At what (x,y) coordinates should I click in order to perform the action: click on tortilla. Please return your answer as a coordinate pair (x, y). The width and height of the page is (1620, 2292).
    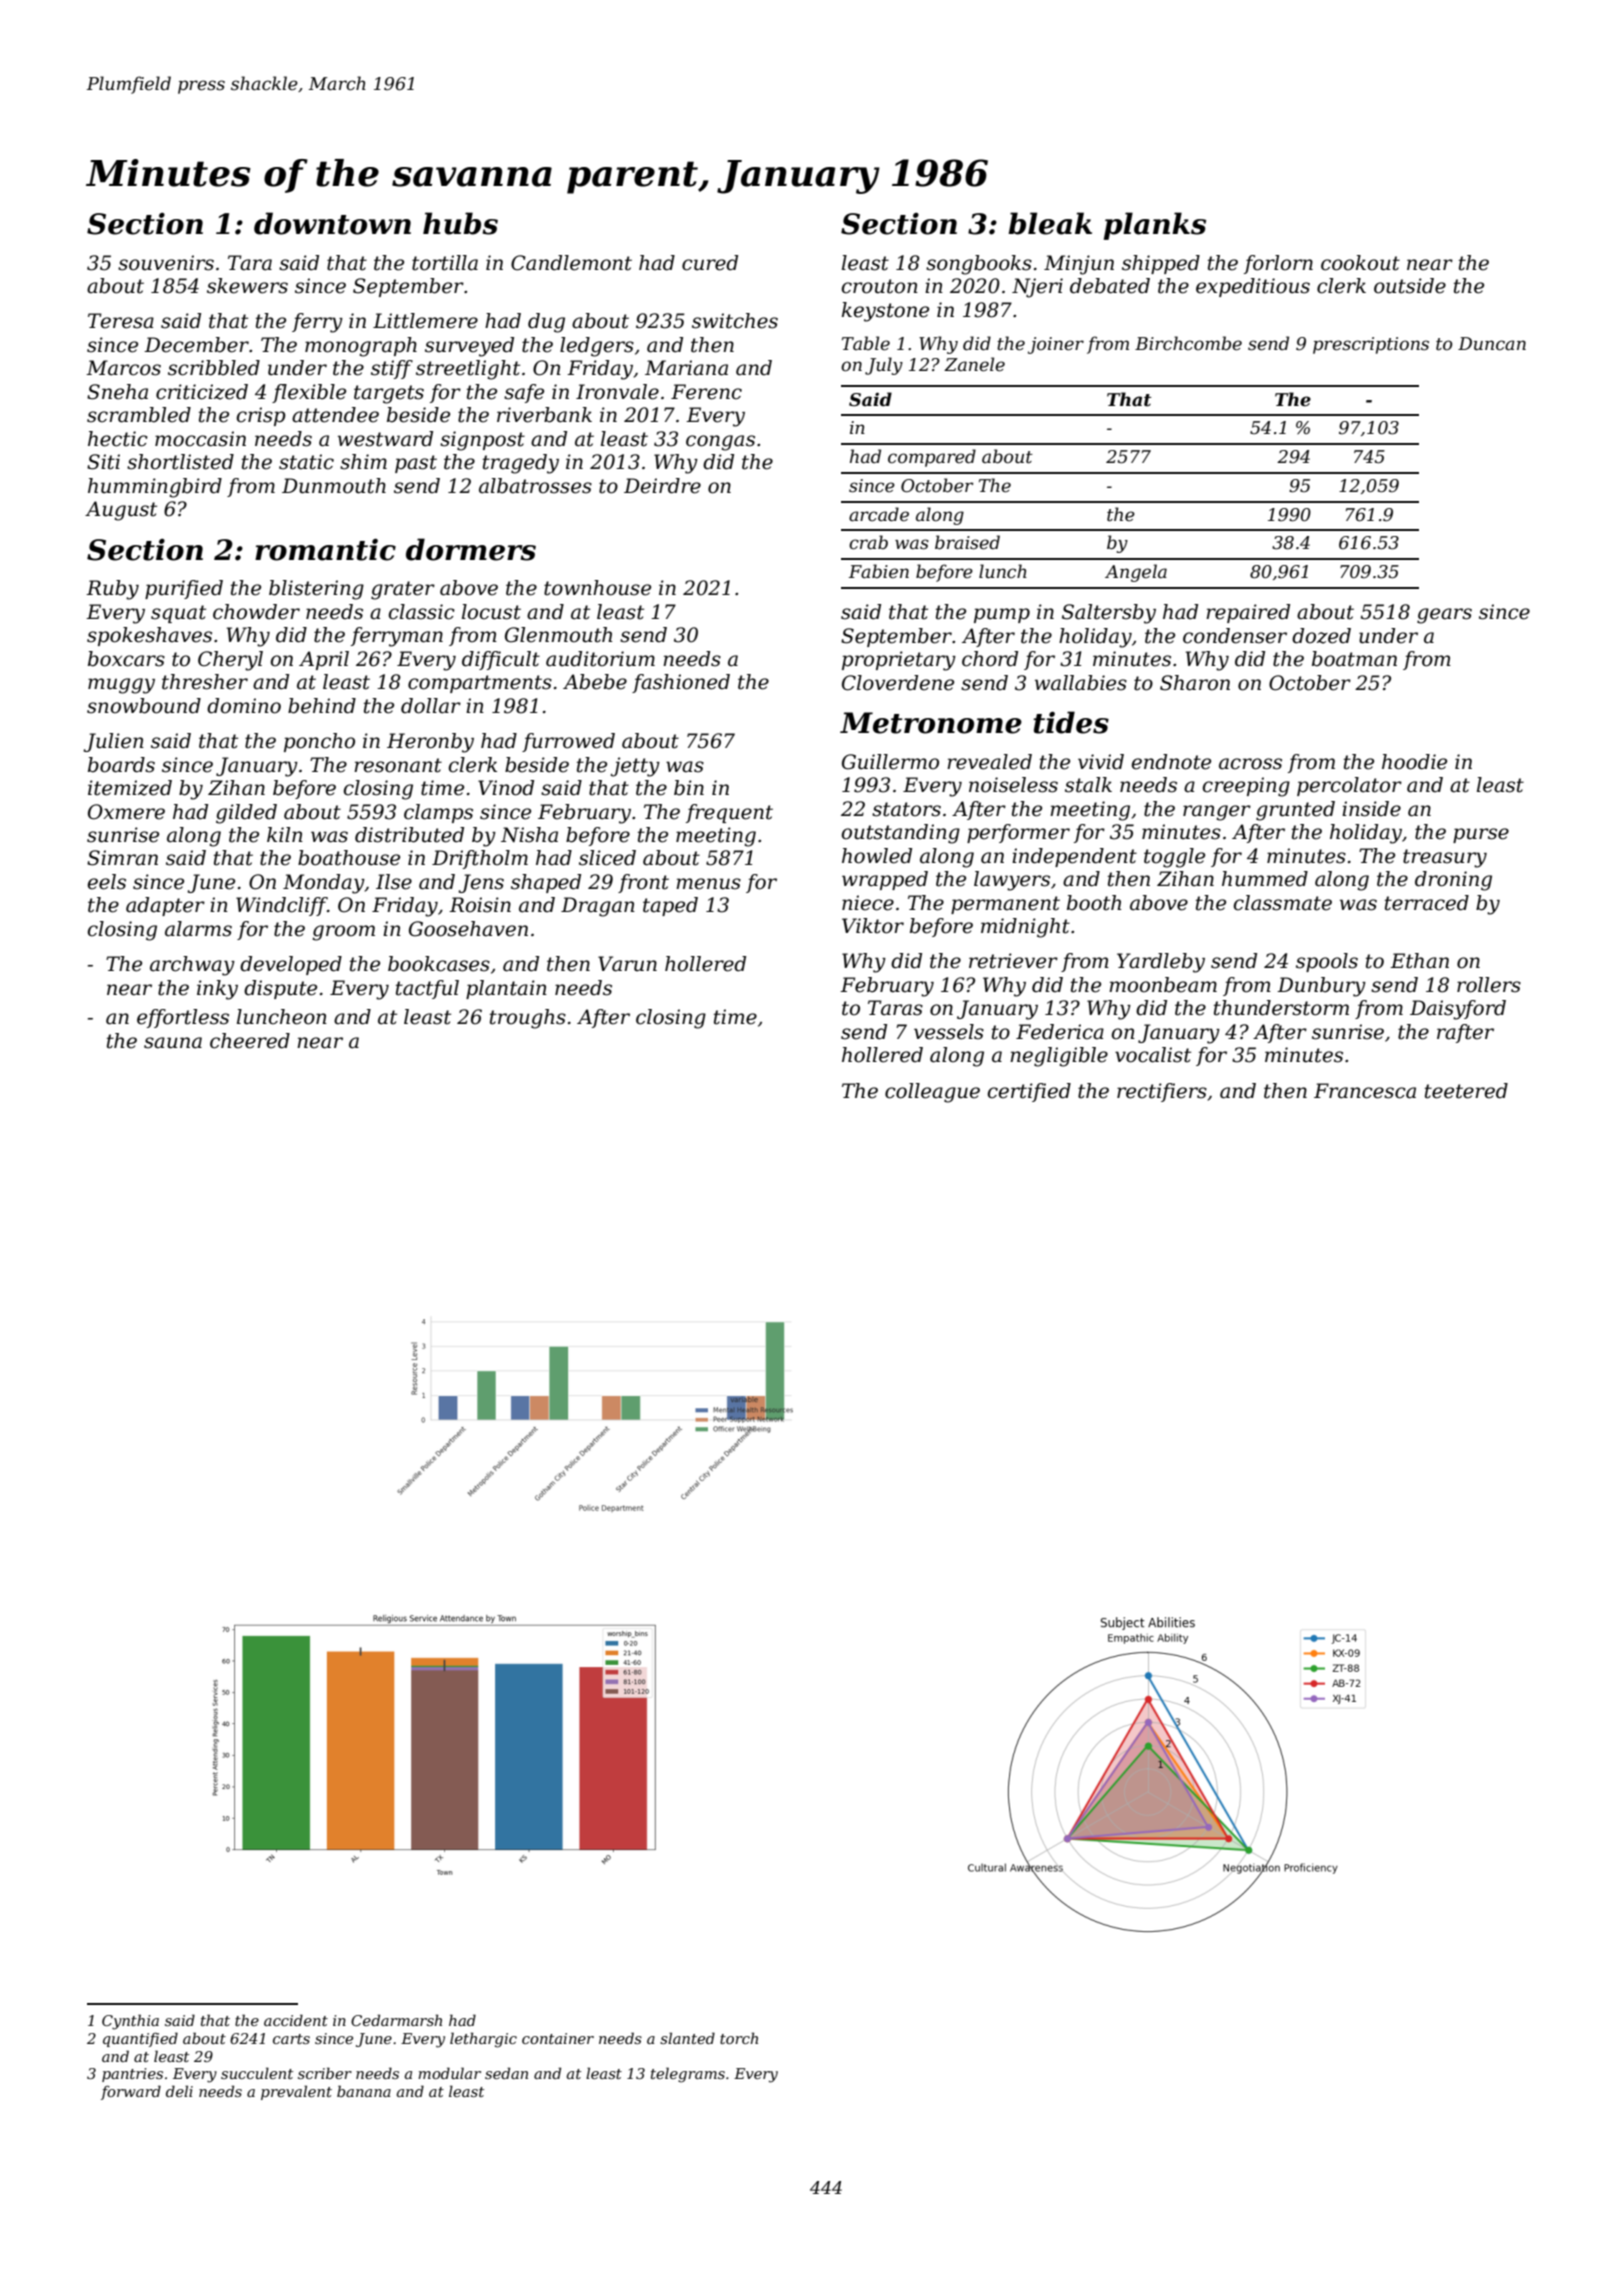
    Looking at the image, I should click on (445, 263).
